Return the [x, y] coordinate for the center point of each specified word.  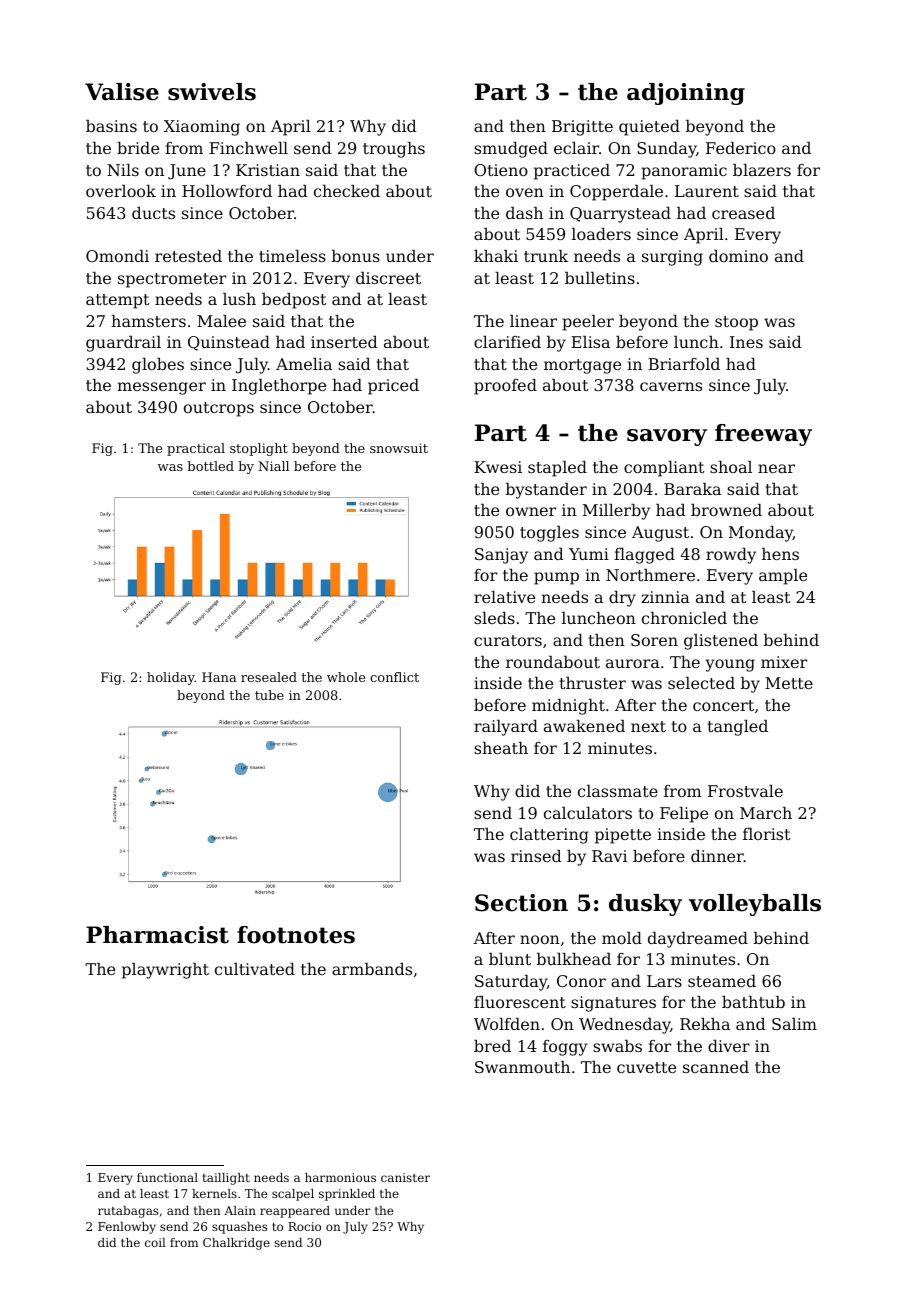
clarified [507, 342]
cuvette [646, 1067]
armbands [372, 969]
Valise [122, 92]
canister [405, 1177]
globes [158, 366]
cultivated [255, 969]
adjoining [686, 94]
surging [672, 258]
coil [155, 1242]
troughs [394, 150]
